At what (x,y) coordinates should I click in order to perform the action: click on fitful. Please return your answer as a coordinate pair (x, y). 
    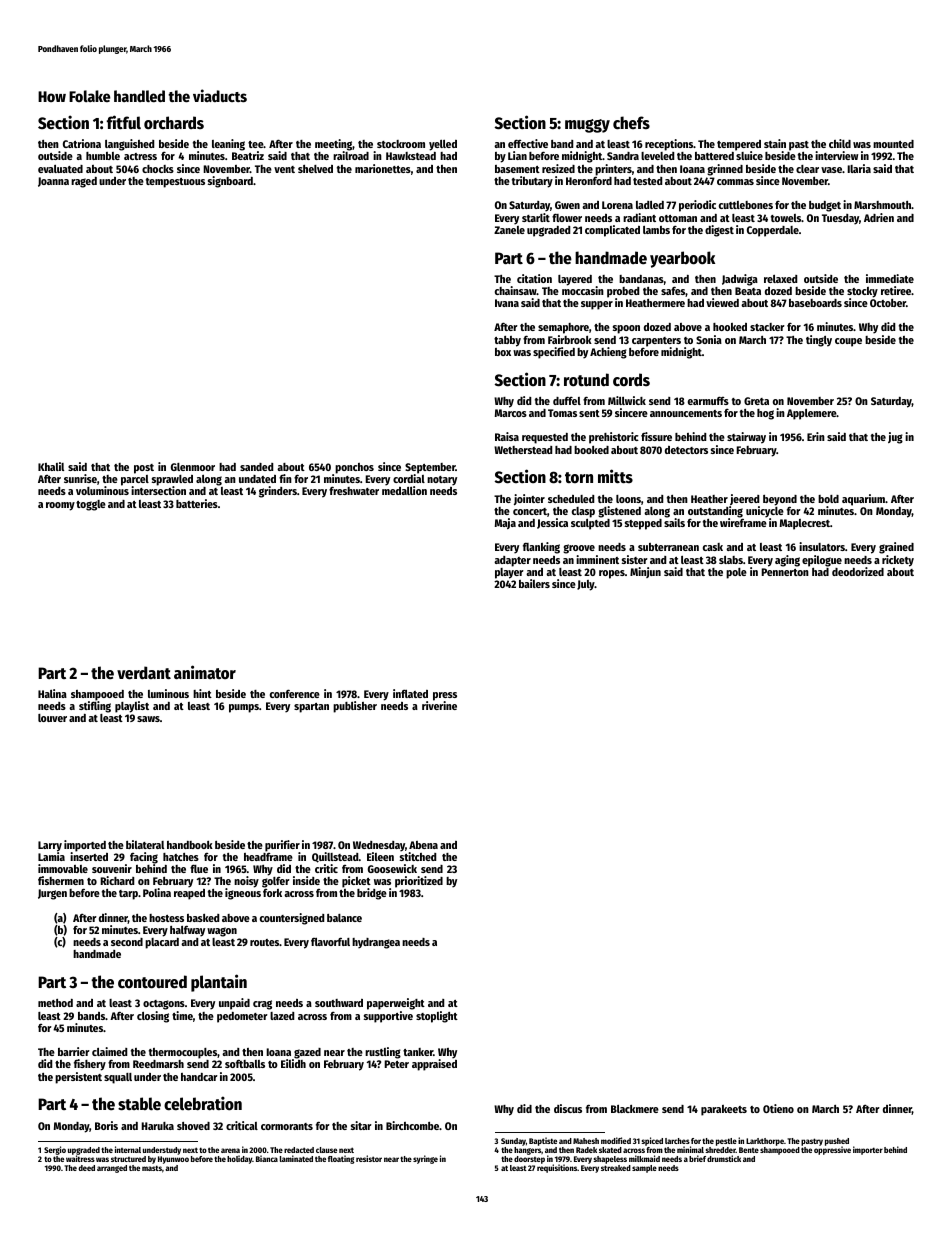
    Looking at the image, I should click on (124, 122).
